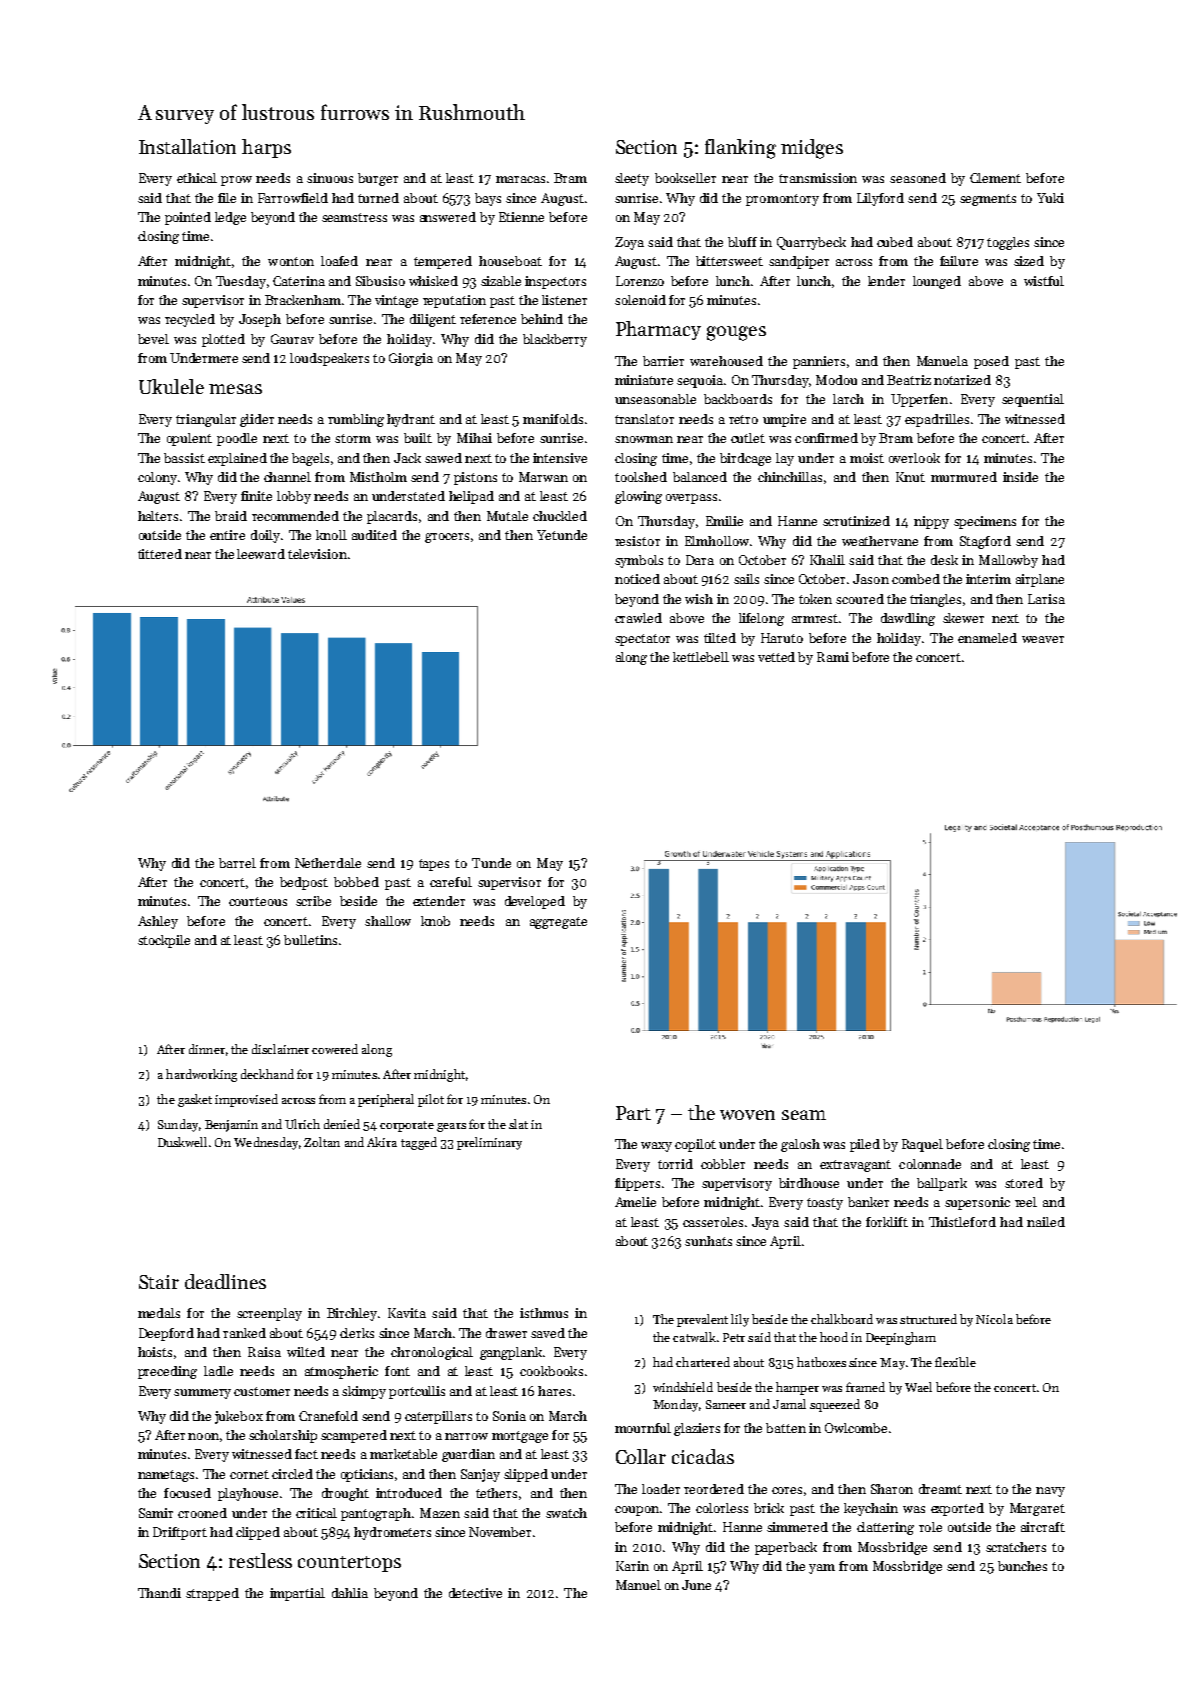 The image size is (1202, 1700). Describe the element at coordinates (350, 1593) in the screenshot. I see `dahlia` at that location.
